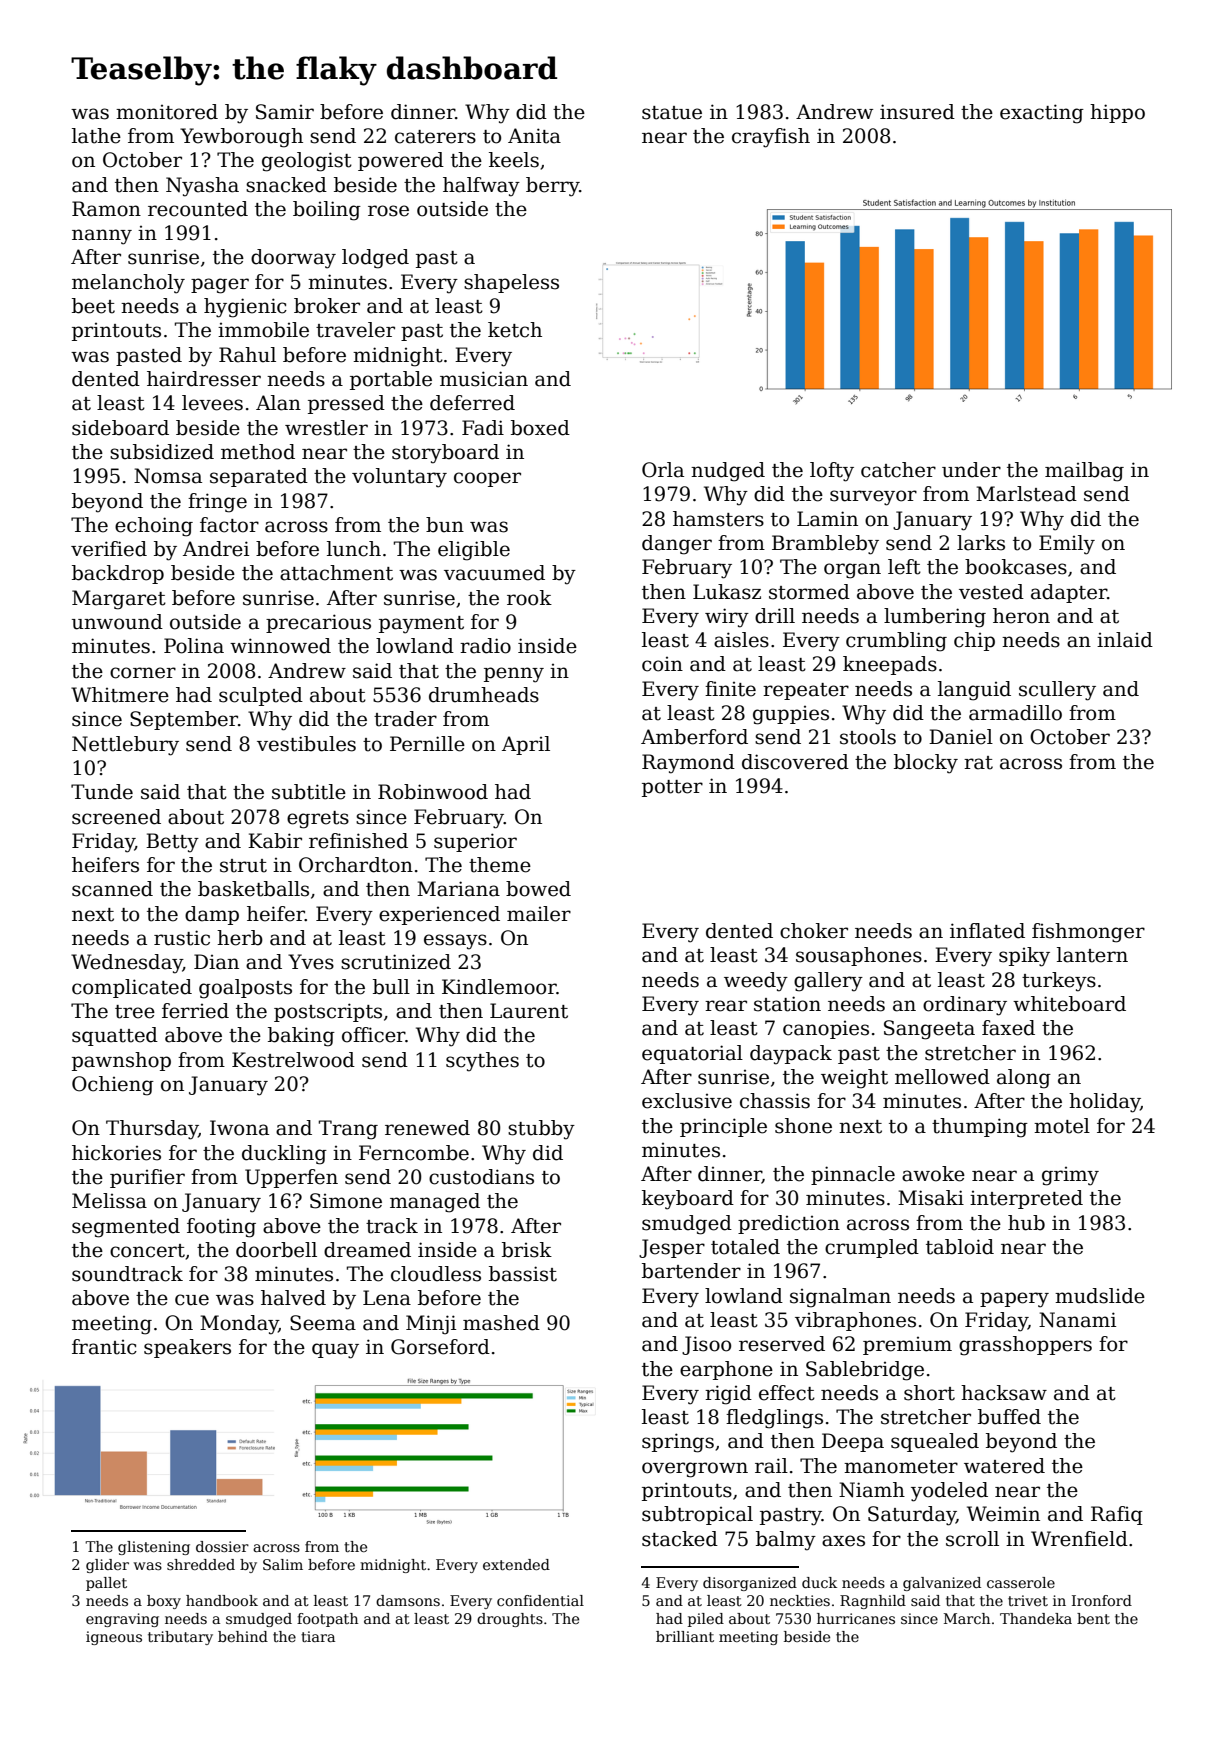  I want to click on brilliant, so click(685, 1636).
